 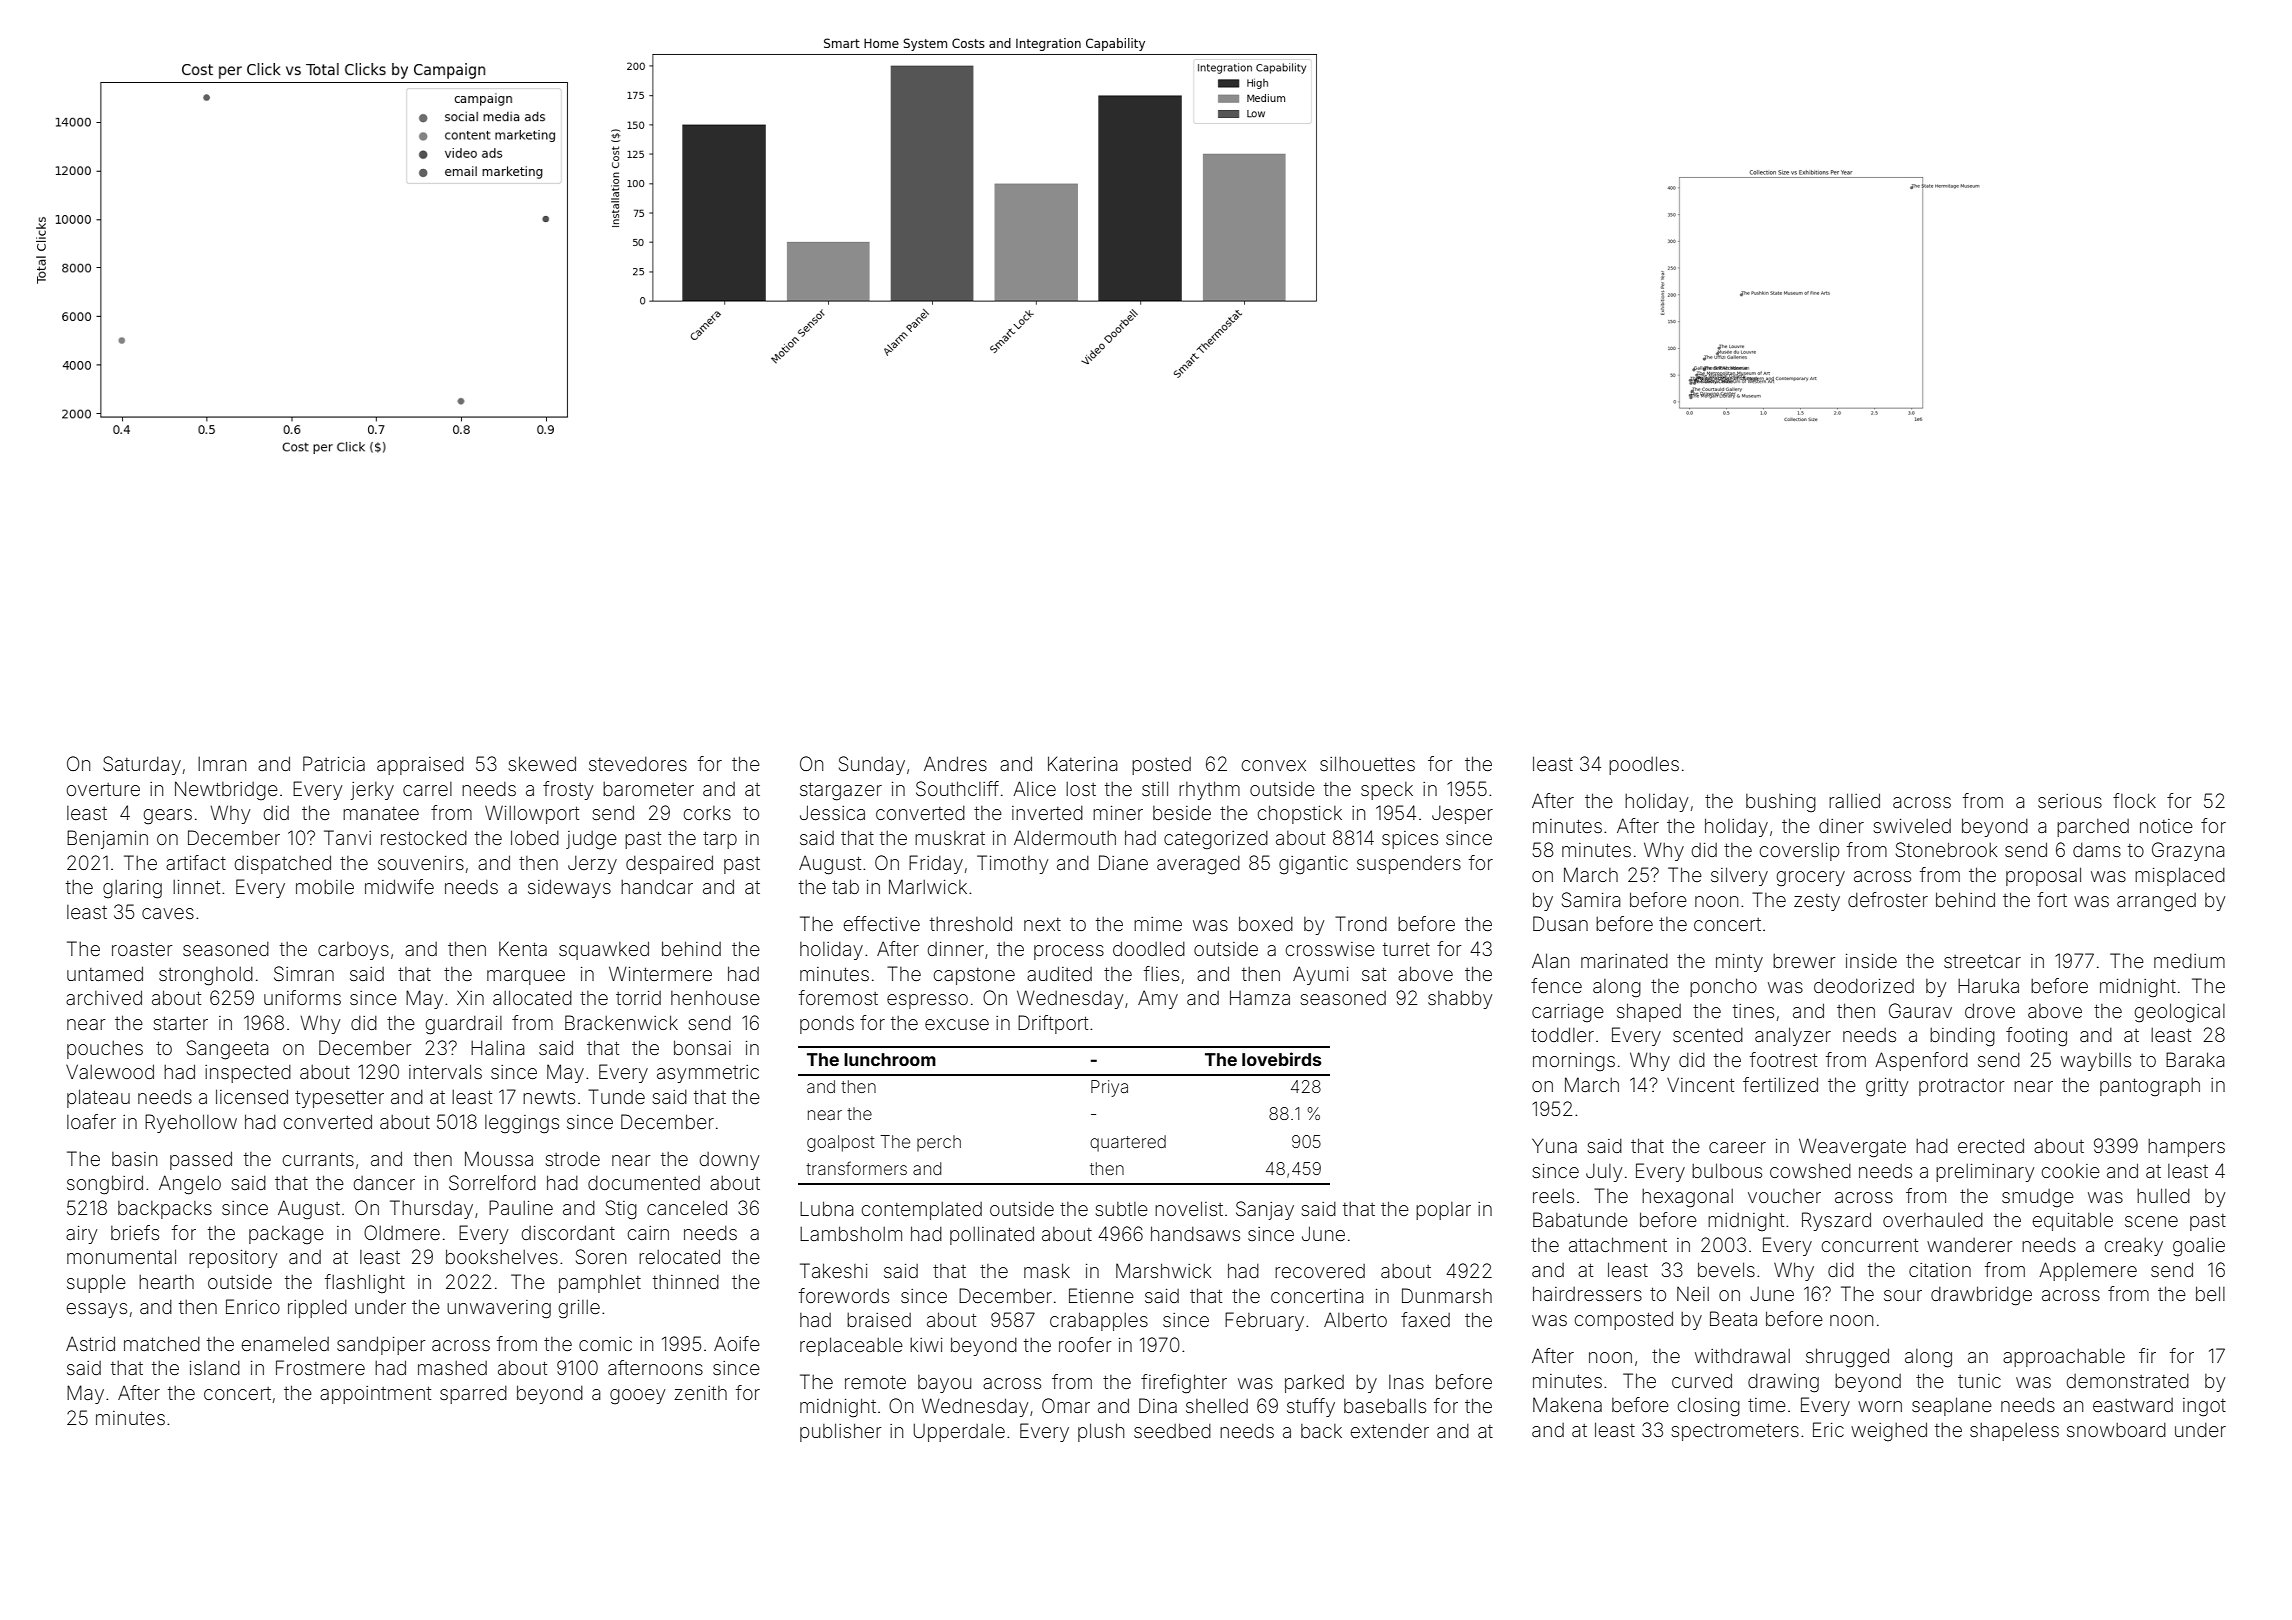 What do you see at coordinates (1644, 765) in the screenshot?
I see `poodles` at bounding box center [1644, 765].
